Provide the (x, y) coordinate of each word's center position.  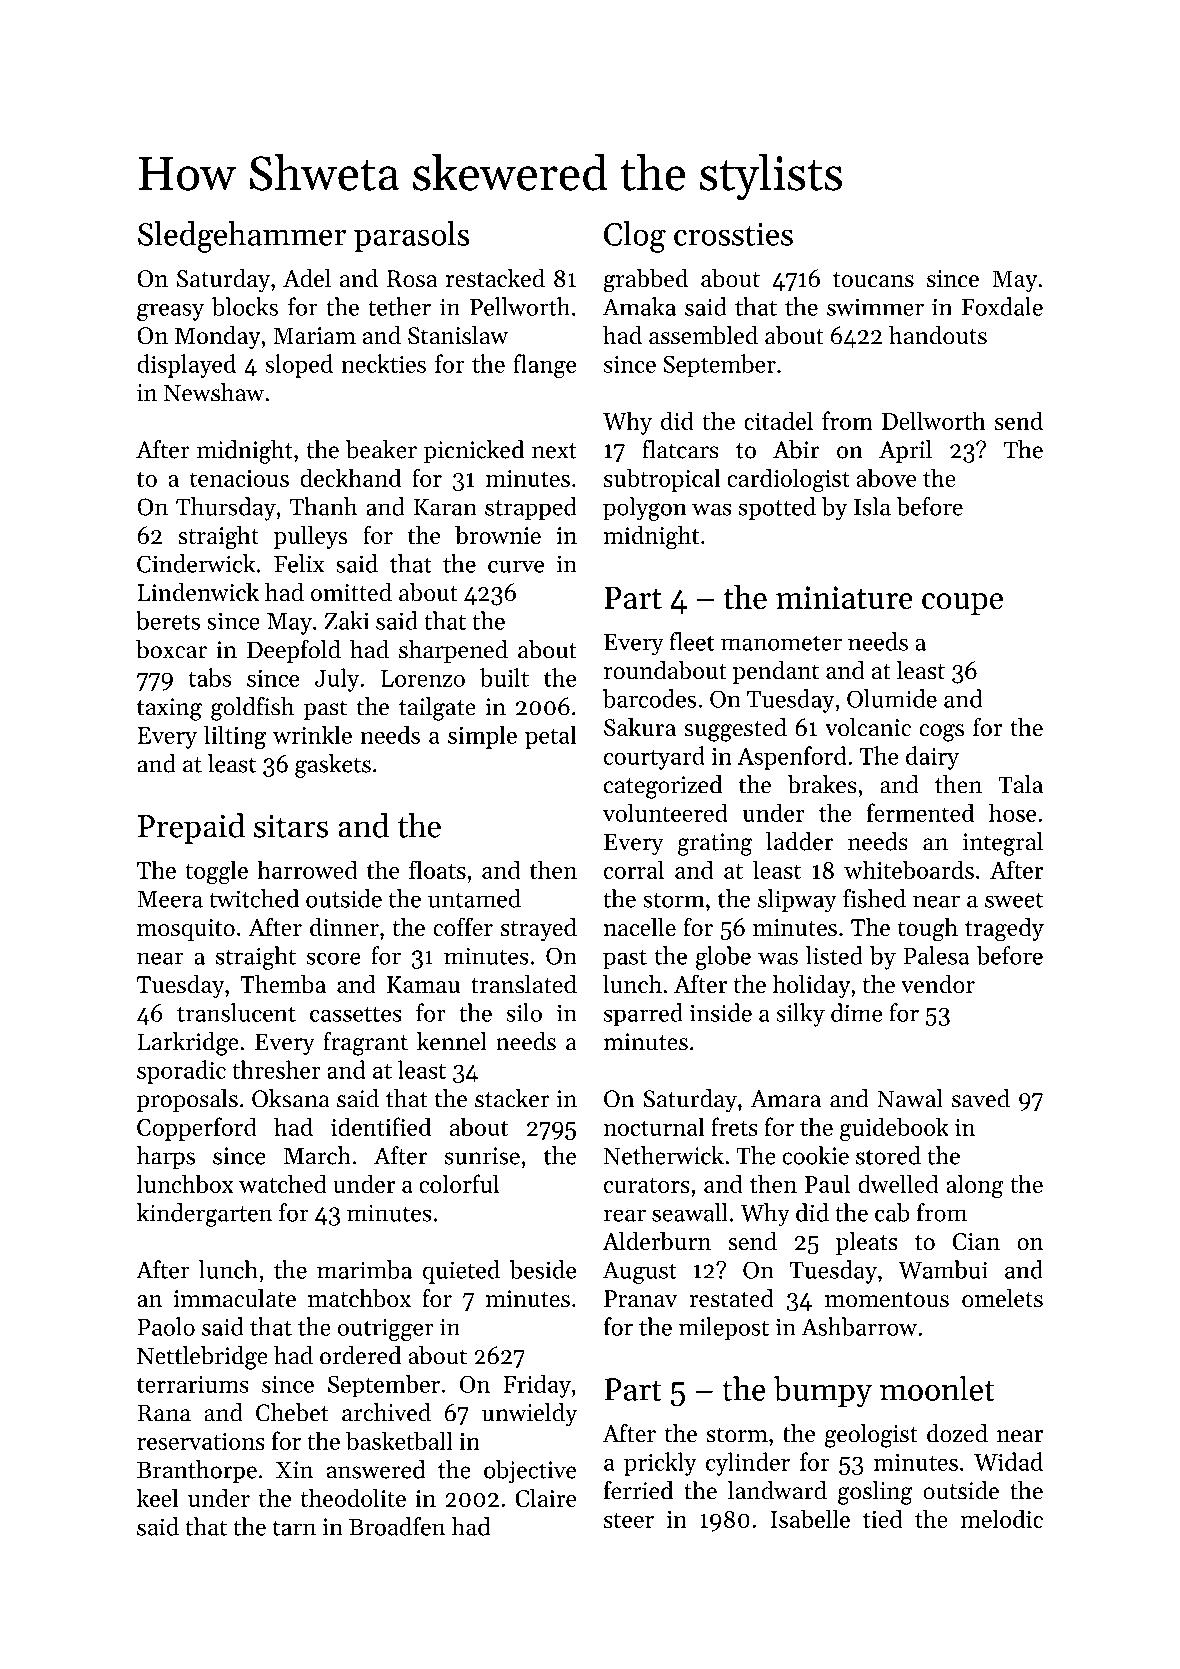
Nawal (910, 1098)
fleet (692, 641)
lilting (235, 737)
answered (376, 1469)
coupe (962, 604)
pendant (776, 672)
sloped (299, 366)
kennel (452, 1041)
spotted (777, 509)
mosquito (186, 930)
